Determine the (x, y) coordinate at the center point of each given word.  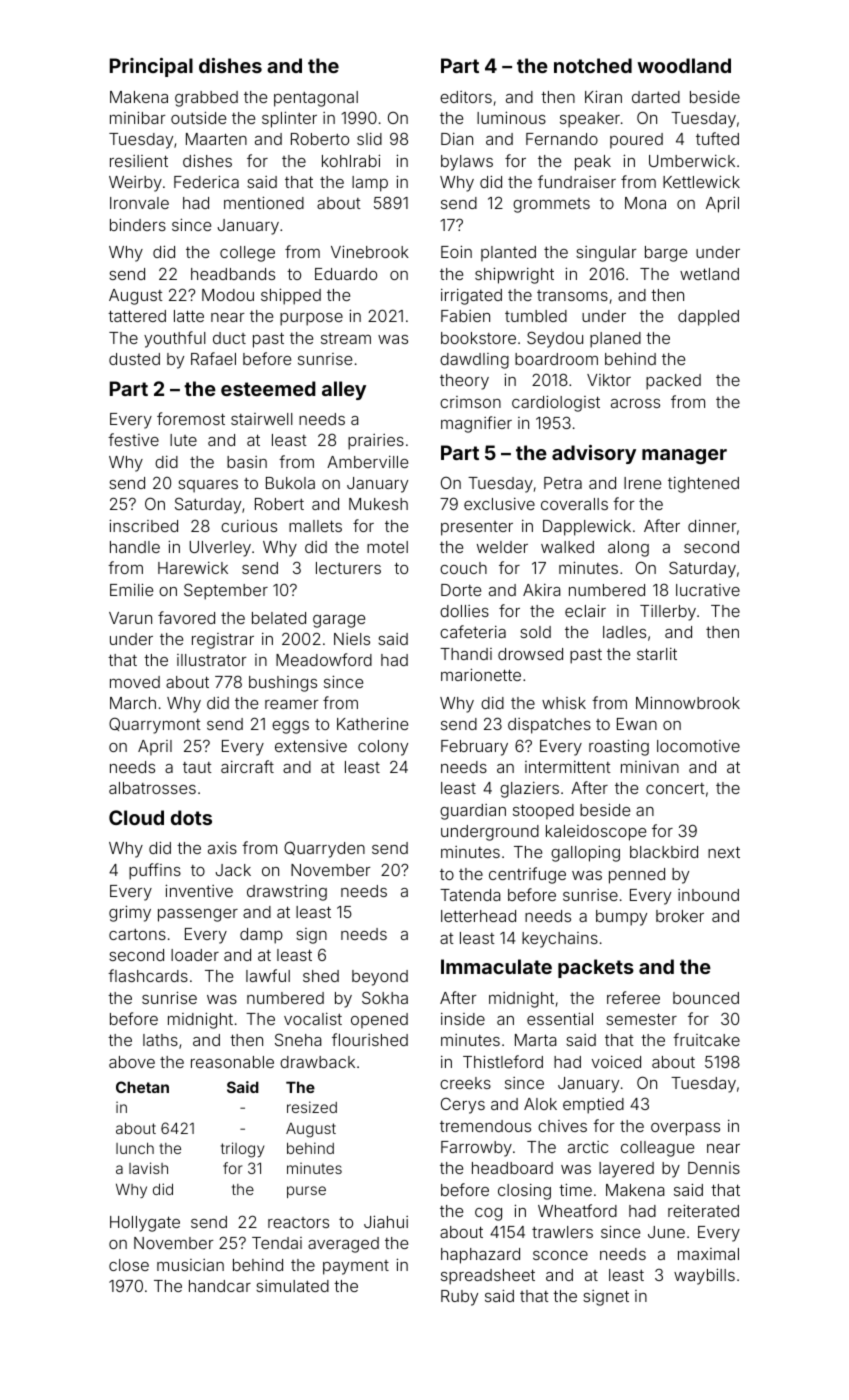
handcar (220, 1286)
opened (379, 1020)
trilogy (242, 1150)
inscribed (143, 525)
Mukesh (378, 504)
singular (606, 254)
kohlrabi (351, 160)
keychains (560, 940)
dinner (712, 526)
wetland (709, 274)
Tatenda (470, 895)
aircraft (247, 766)
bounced (706, 998)
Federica (206, 181)
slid (369, 139)
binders (138, 224)
